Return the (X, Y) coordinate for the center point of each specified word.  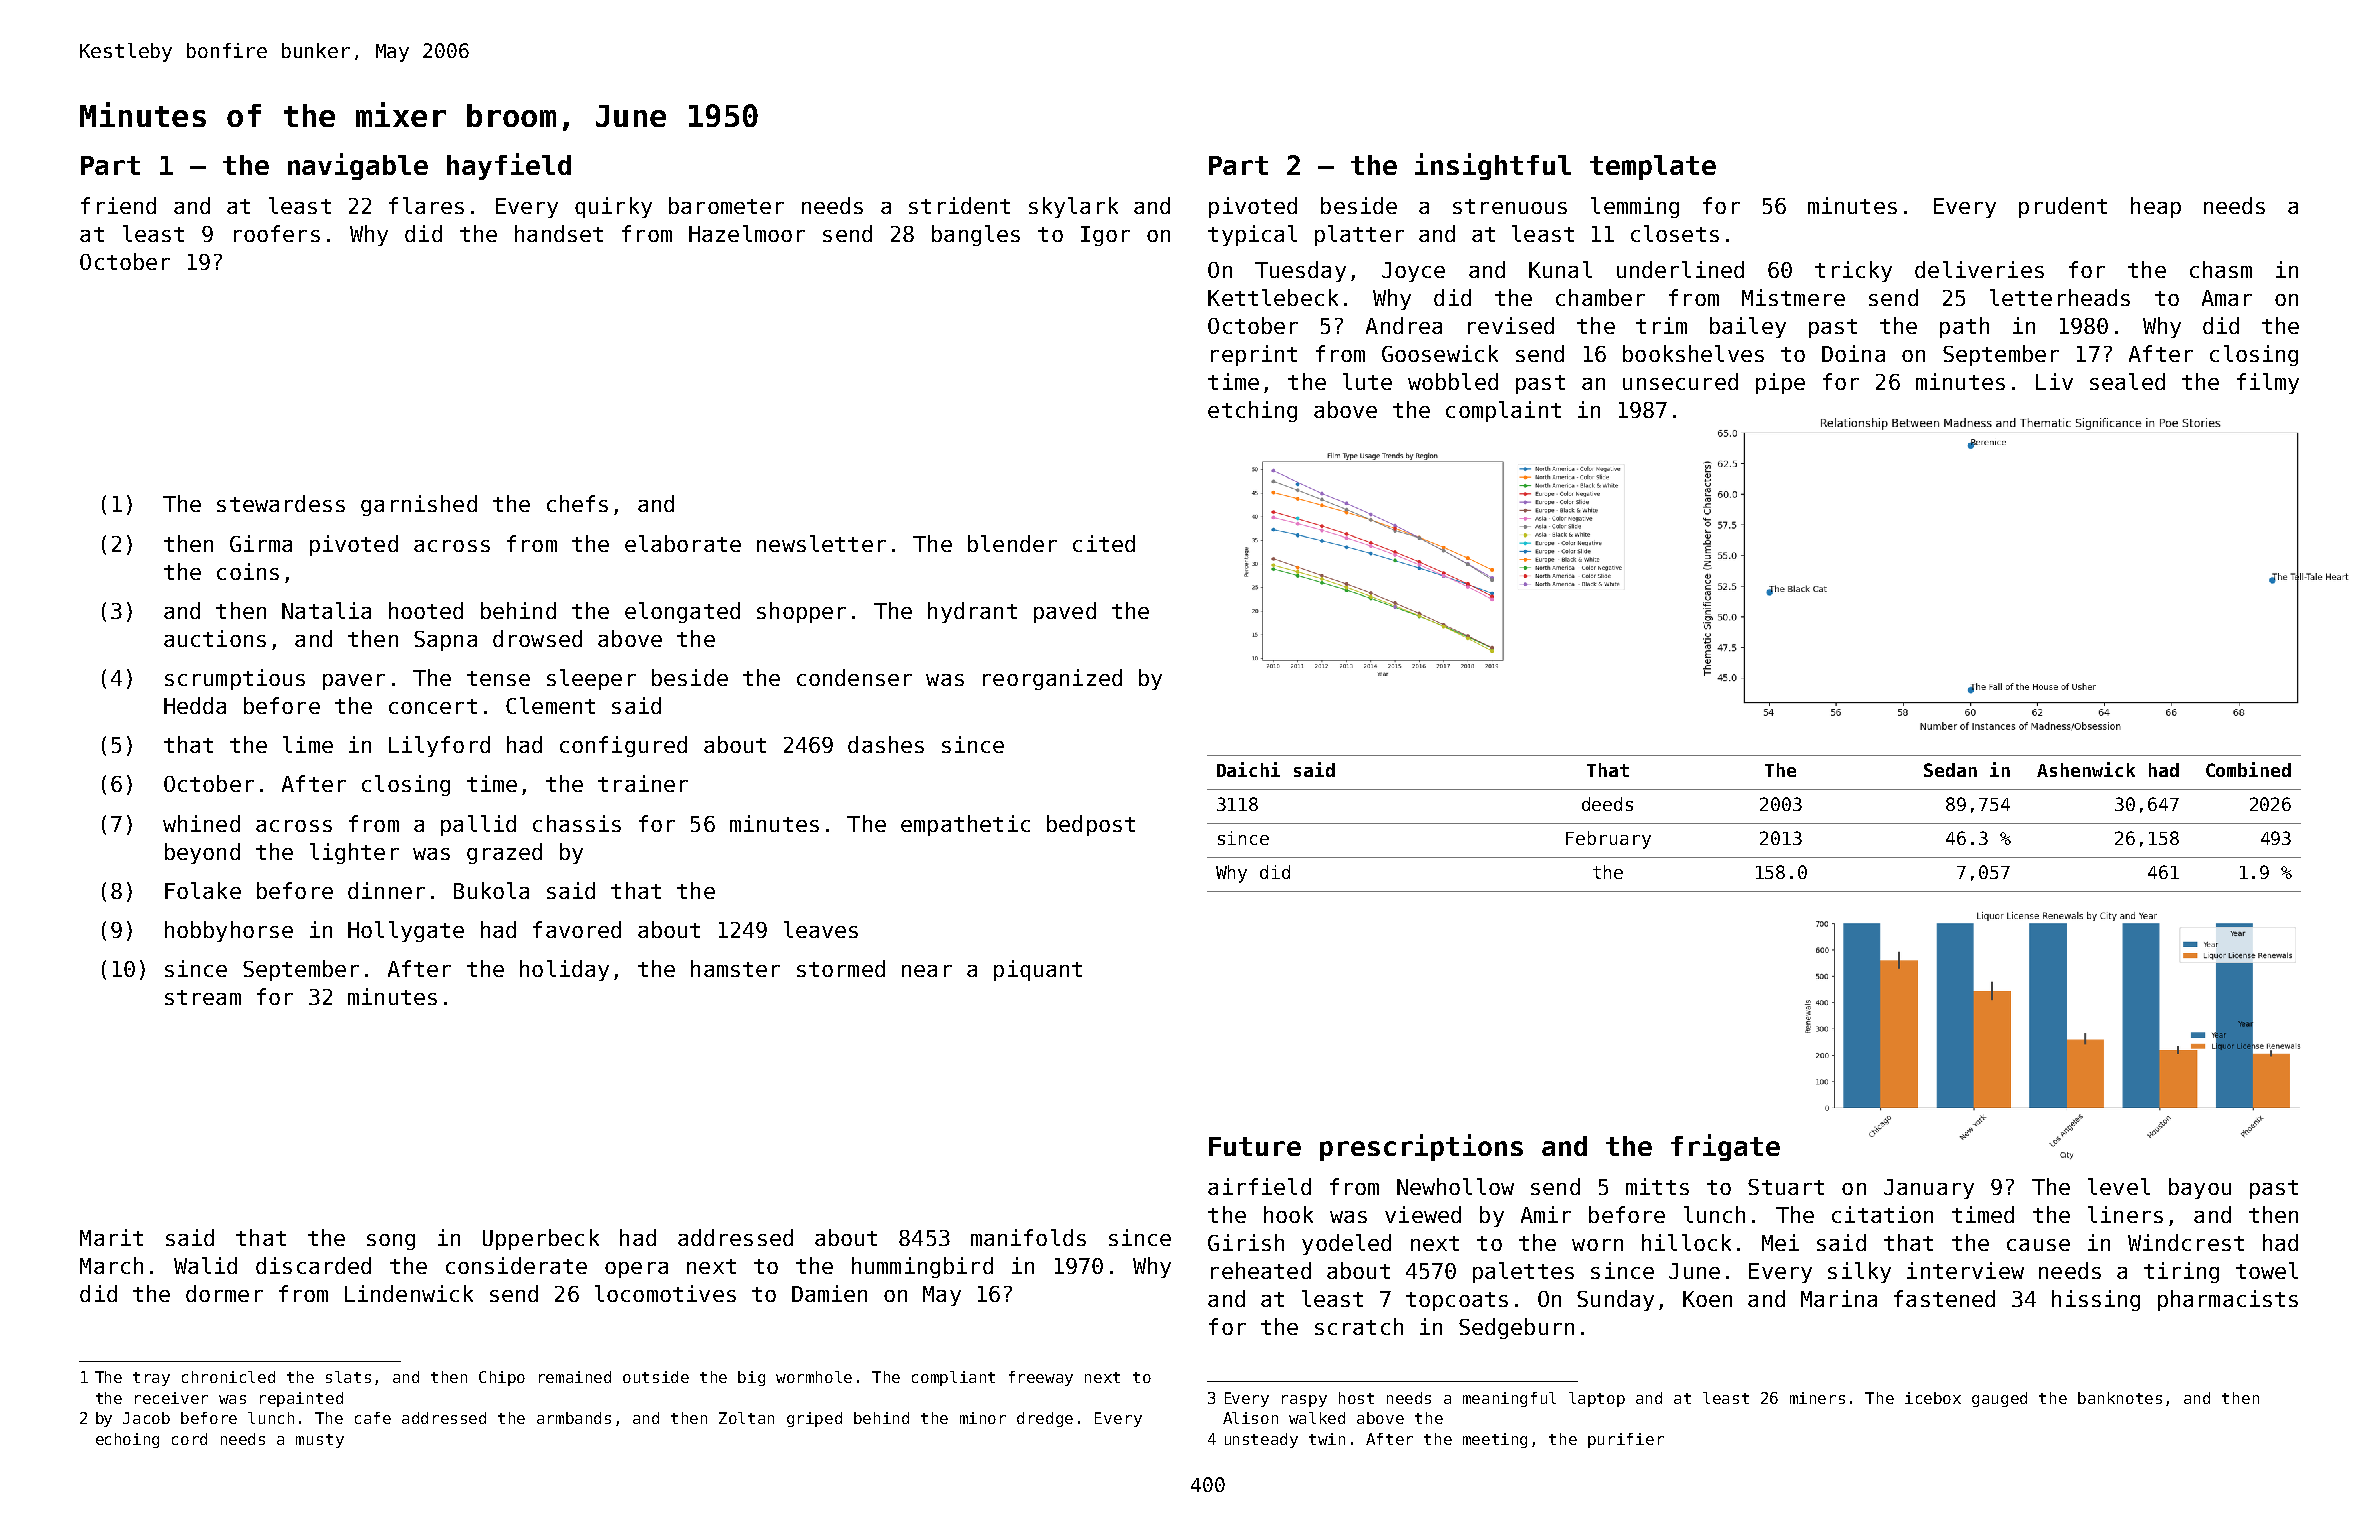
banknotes (2120, 1398)
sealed (2127, 381)
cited (1104, 543)
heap (2156, 207)
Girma (261, 543)
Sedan (1950, 770)
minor (983, 1418)
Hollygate (406, 931)
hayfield (509, 166)
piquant (1038, 970)
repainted (301, 1399)
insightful (1493, 166)
